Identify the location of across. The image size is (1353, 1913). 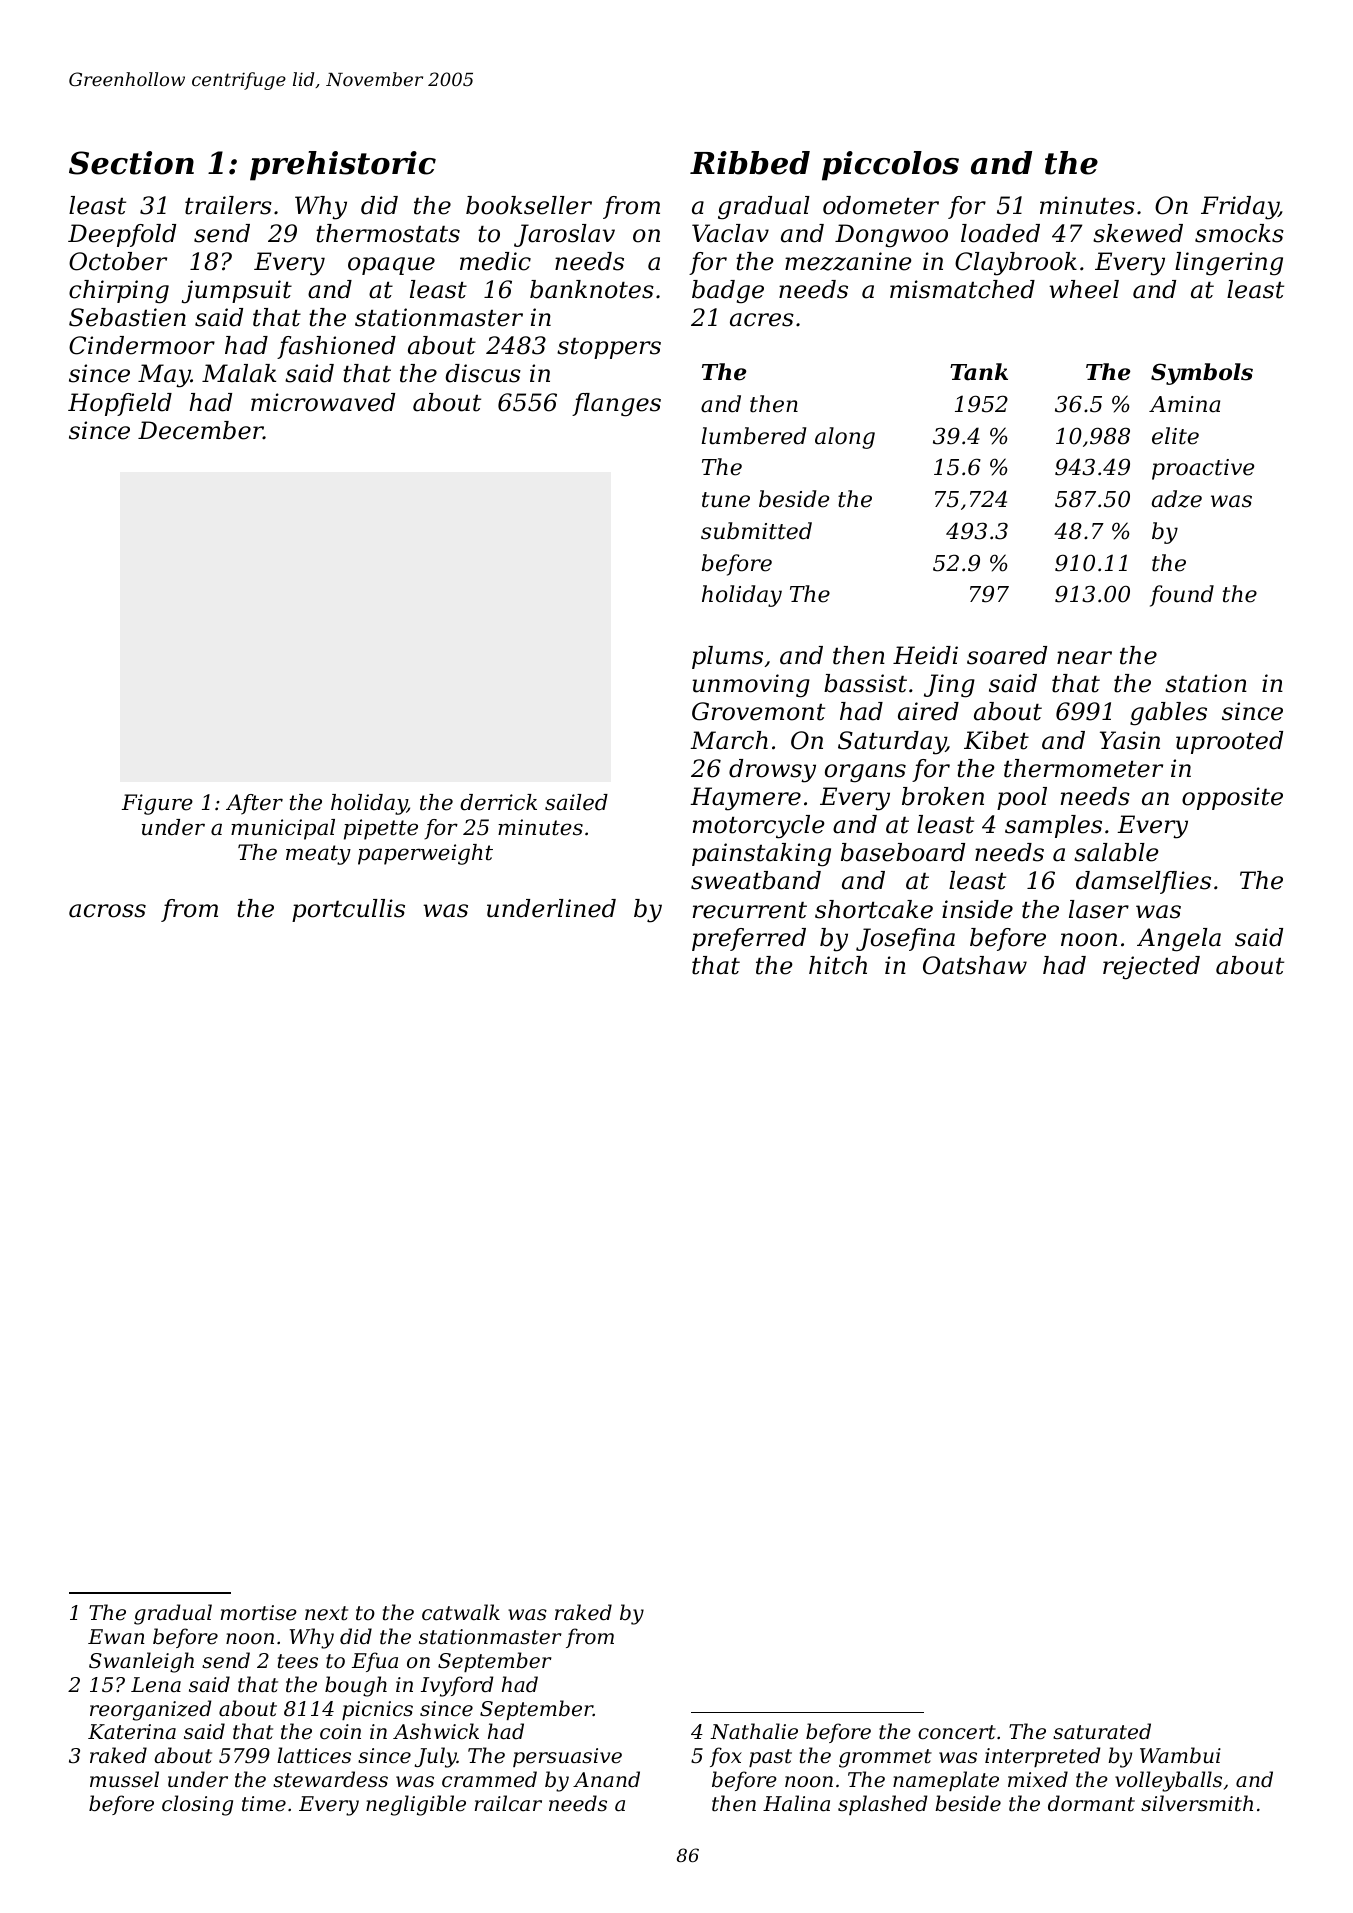
(107, 911).
